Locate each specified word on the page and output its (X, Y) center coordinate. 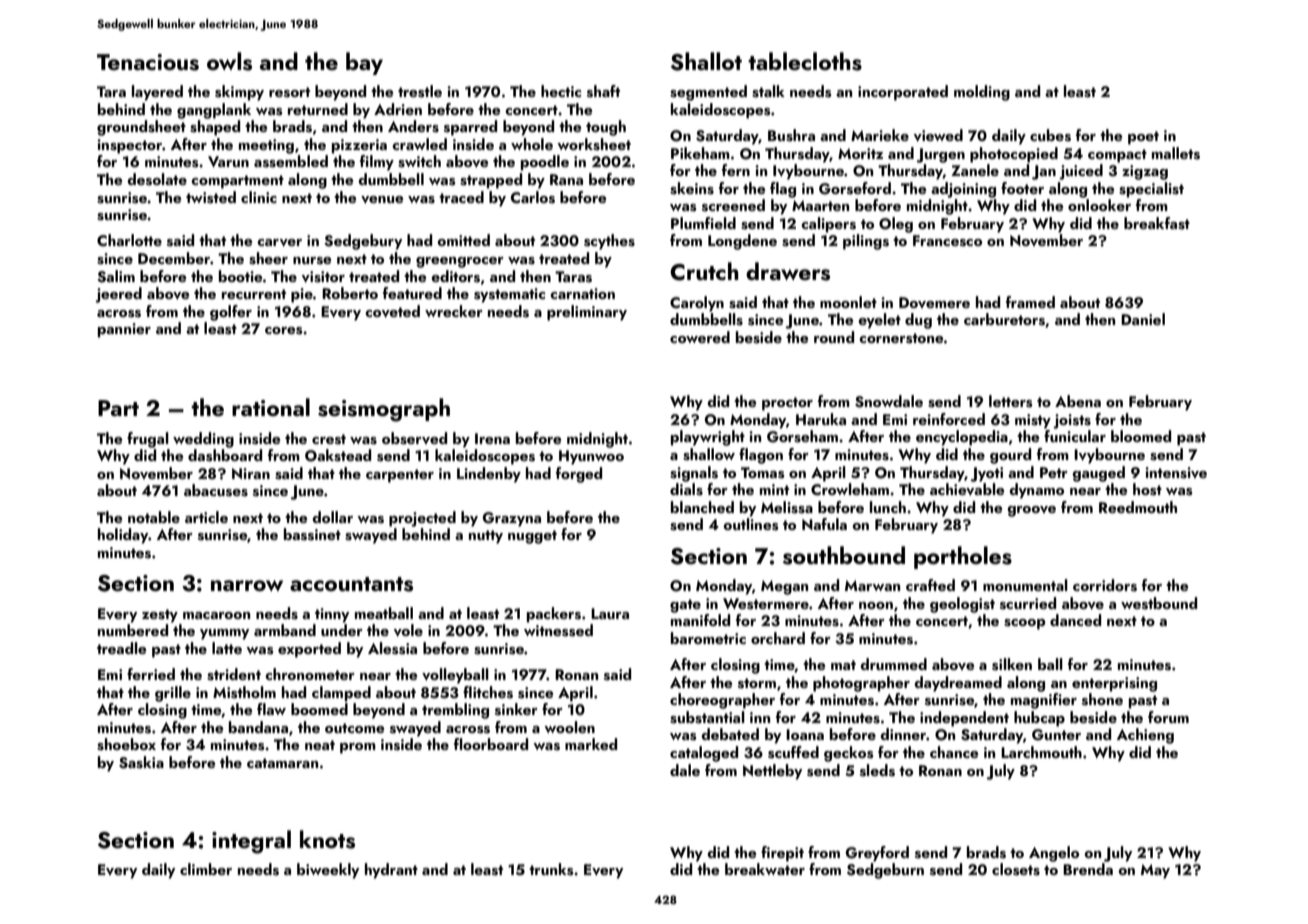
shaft (603, 91)
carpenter (400, 476)
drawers (788, 271)
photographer (861, 684)
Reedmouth (1138, 507)
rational (271, 407)
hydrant (391, 871)
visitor (323, 277)
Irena (492, 438)
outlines (751, 524)
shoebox (126, 744)
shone (1102, 699)
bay (364, 63)
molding (982, 93)
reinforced (949, 419)
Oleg (896, 225)
